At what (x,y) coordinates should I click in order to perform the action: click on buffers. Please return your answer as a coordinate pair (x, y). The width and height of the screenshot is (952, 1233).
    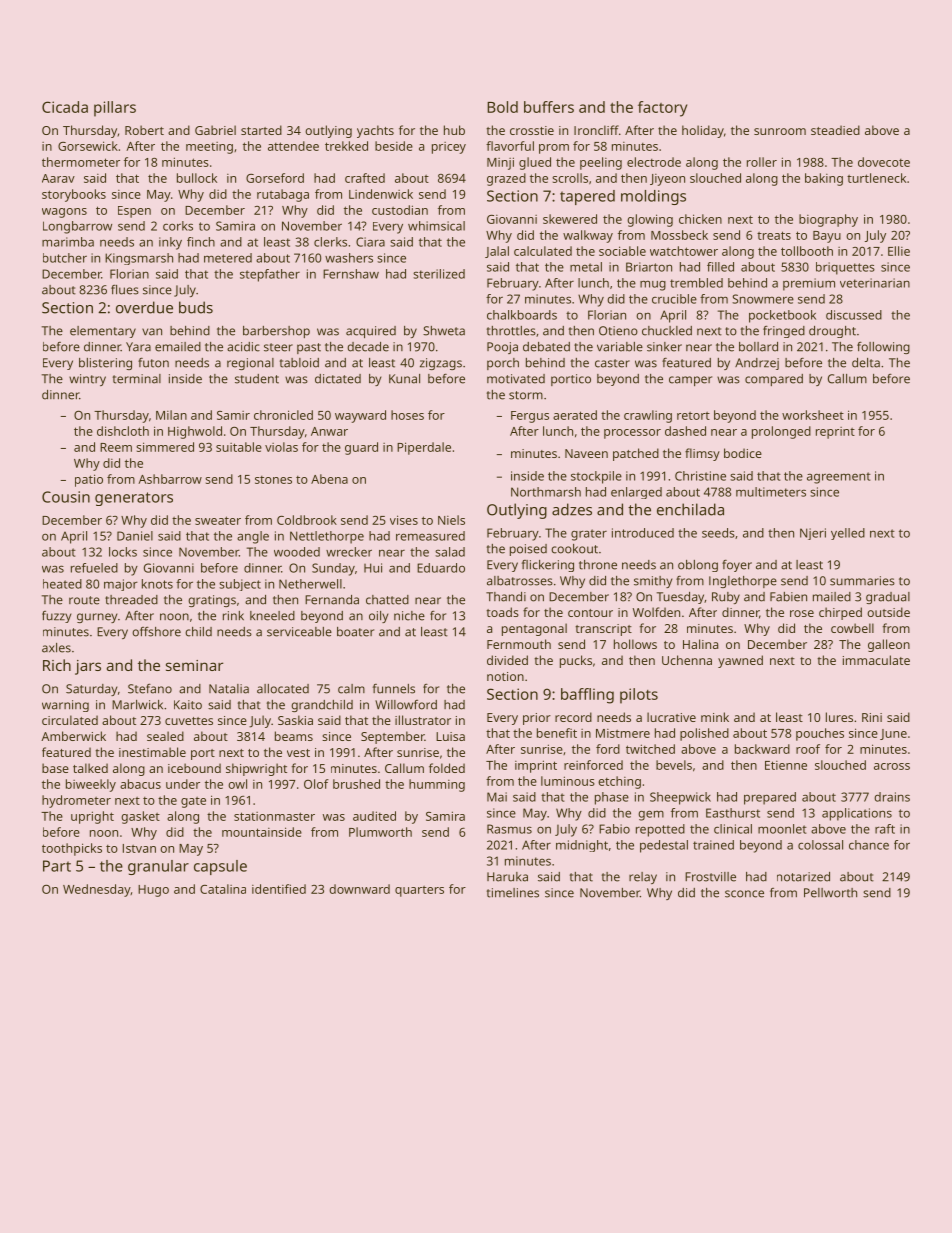
    Looking at the image, I should click on (549, 107).
